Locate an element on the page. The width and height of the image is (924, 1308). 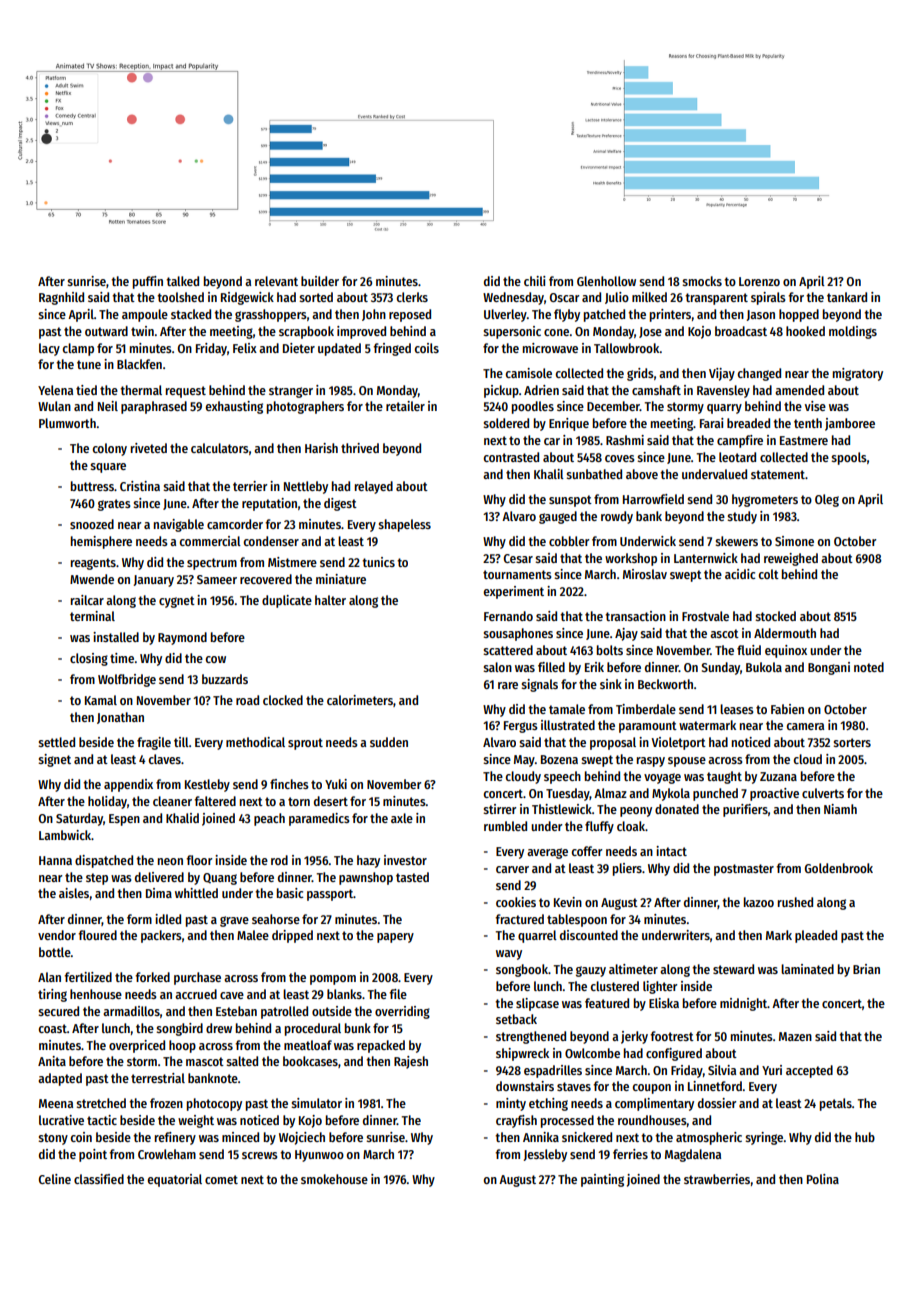
Ragnhild is located at coordinates (61, 298).
